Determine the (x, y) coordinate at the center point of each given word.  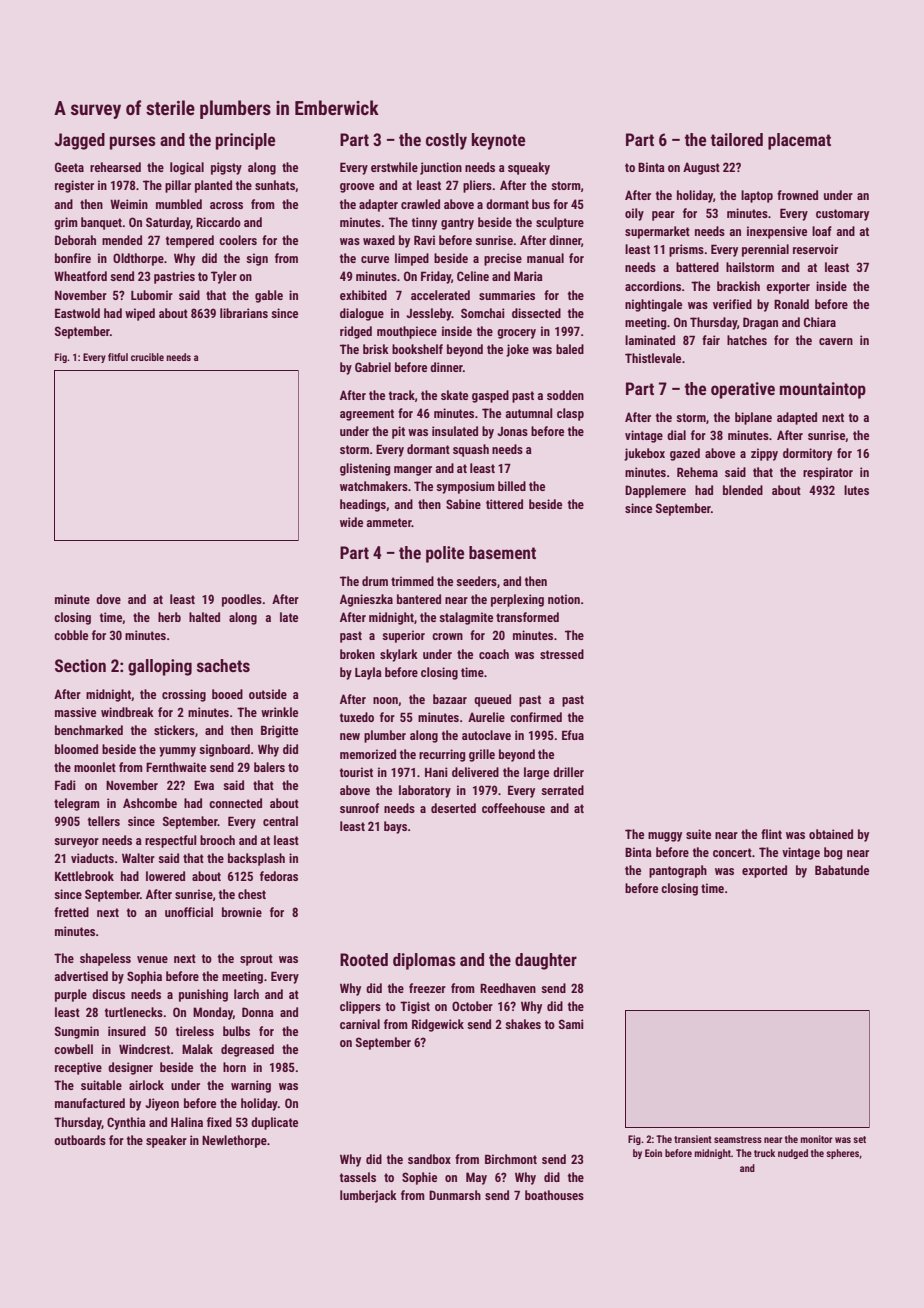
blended (743, 490)
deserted (453, 808)
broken (357, 654)
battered (697, 267)
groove (357, 188)
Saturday (168, 223)
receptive (78, 1068)
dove (108, 599)
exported (764, 871)
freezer (427, 988)
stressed (562, 654)
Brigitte (279, 731)
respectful (171, 841)
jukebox (644, 454)
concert (732, 852)
